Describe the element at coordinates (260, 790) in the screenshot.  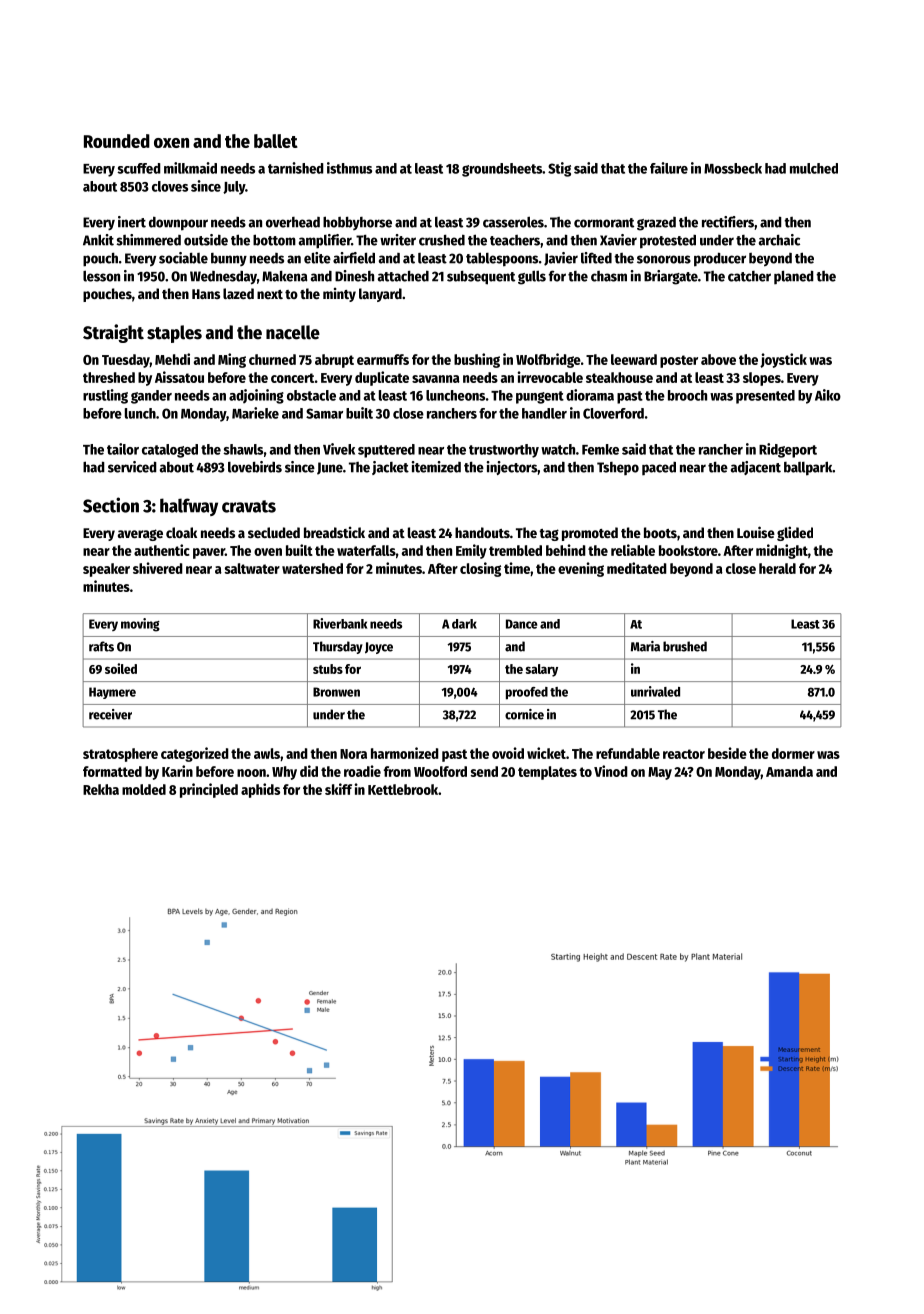
I see `aphids` at that location.
